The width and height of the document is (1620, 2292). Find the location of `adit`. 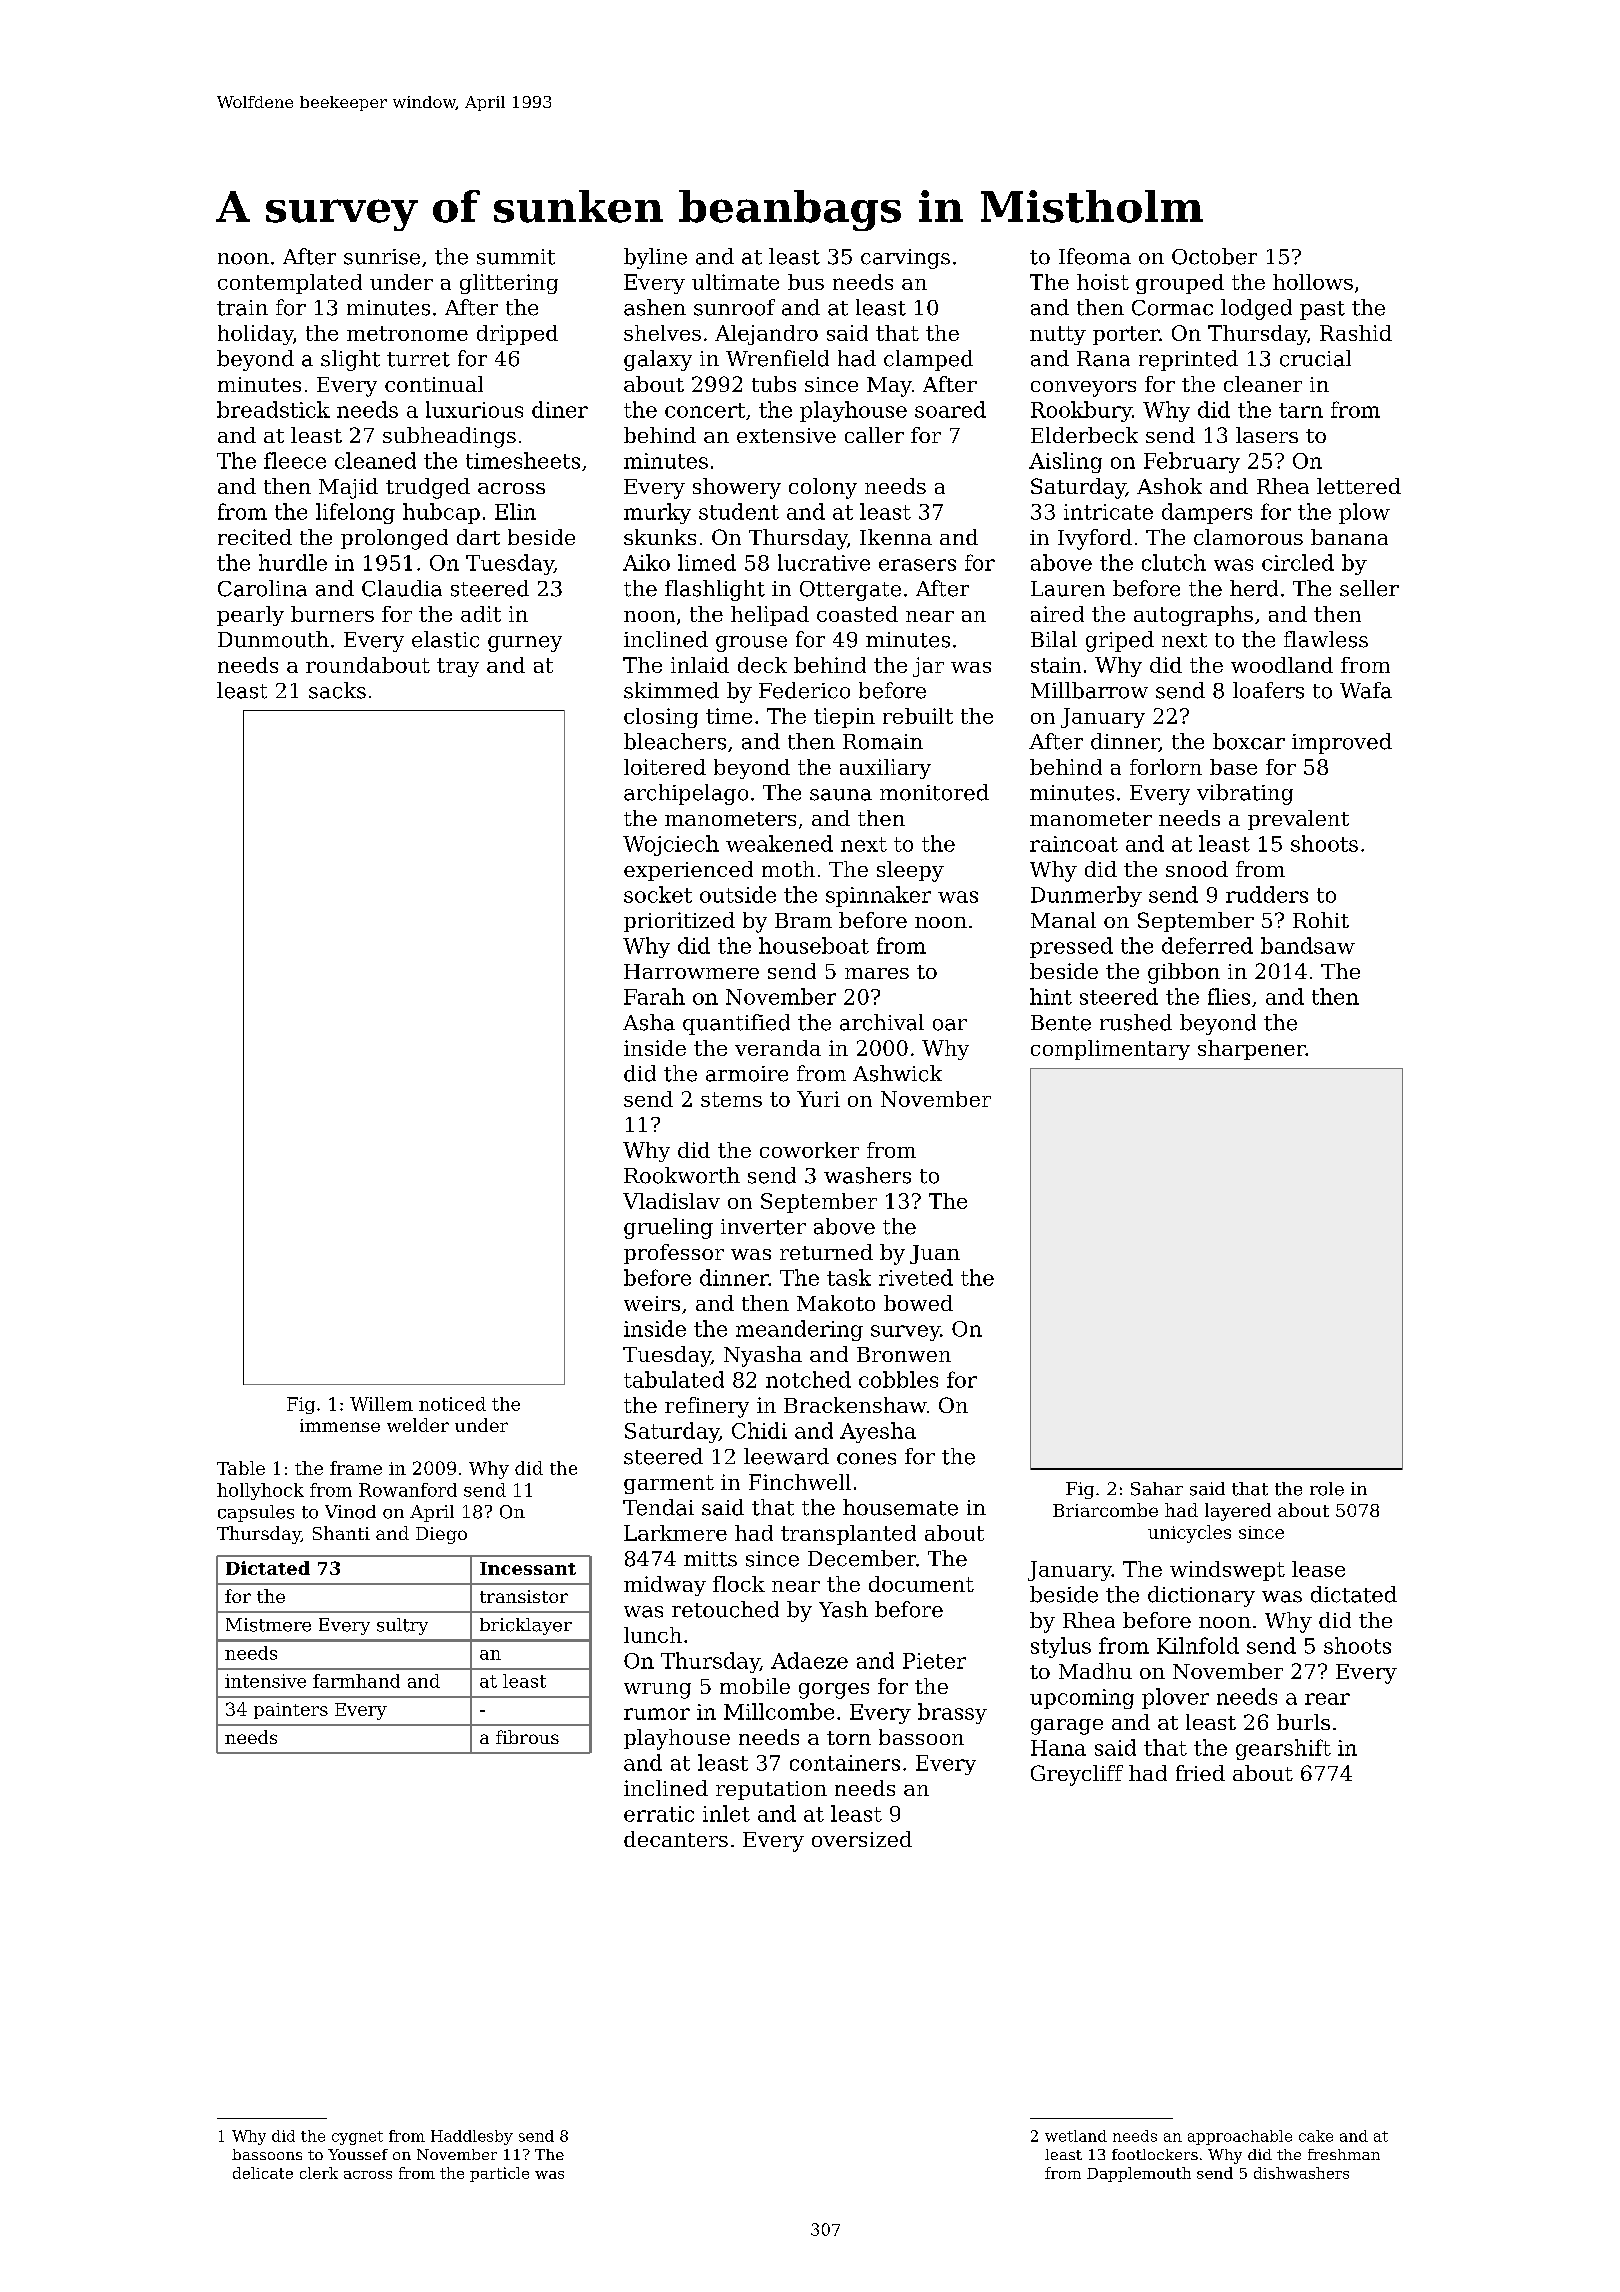

adit is located at coordinates (481, 614).
